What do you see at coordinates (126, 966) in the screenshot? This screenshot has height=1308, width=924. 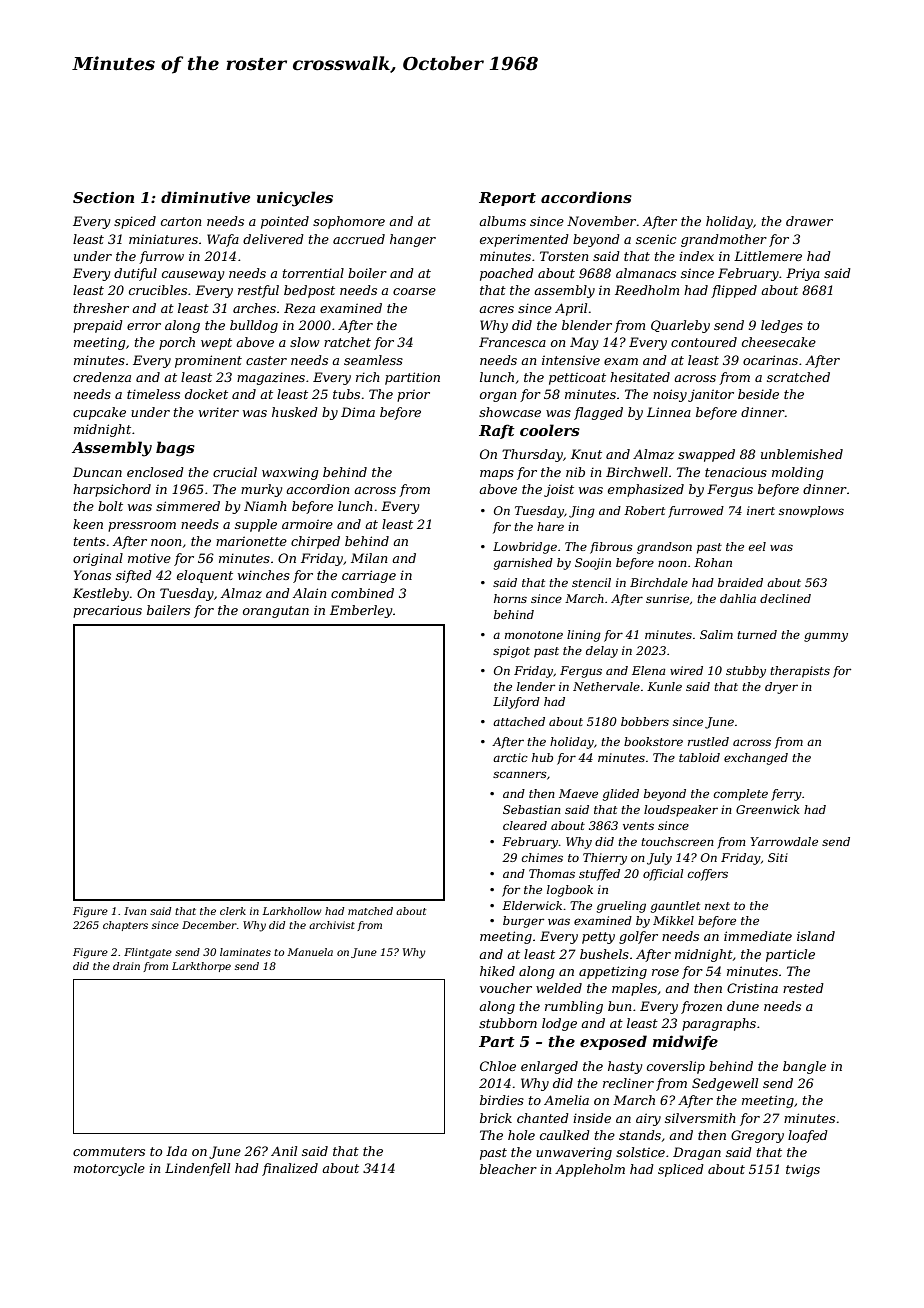 I see `drain` at bounding box center [126, 966].
